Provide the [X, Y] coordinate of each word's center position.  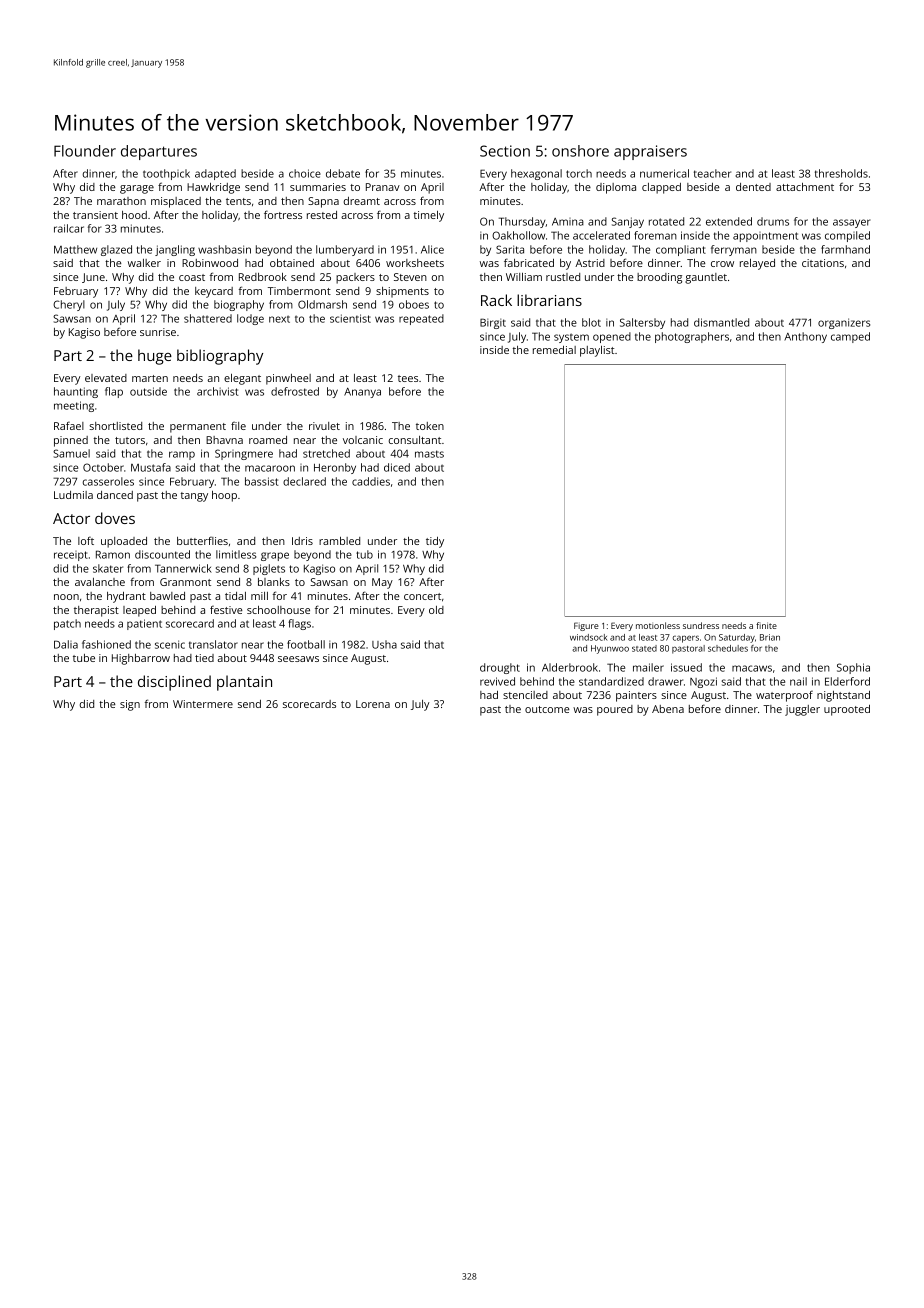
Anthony [805, 337]
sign [130, 705]
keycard [214, 292]
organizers [844, 323]
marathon [121, 201]
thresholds [841, 173]
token [430, 426]
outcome [547, 709]
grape [275, 556]
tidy [435, 542]
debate [343, 173]
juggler [802, 710]
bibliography [220, 357]
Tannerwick [183, 568]
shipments [402, 292]
